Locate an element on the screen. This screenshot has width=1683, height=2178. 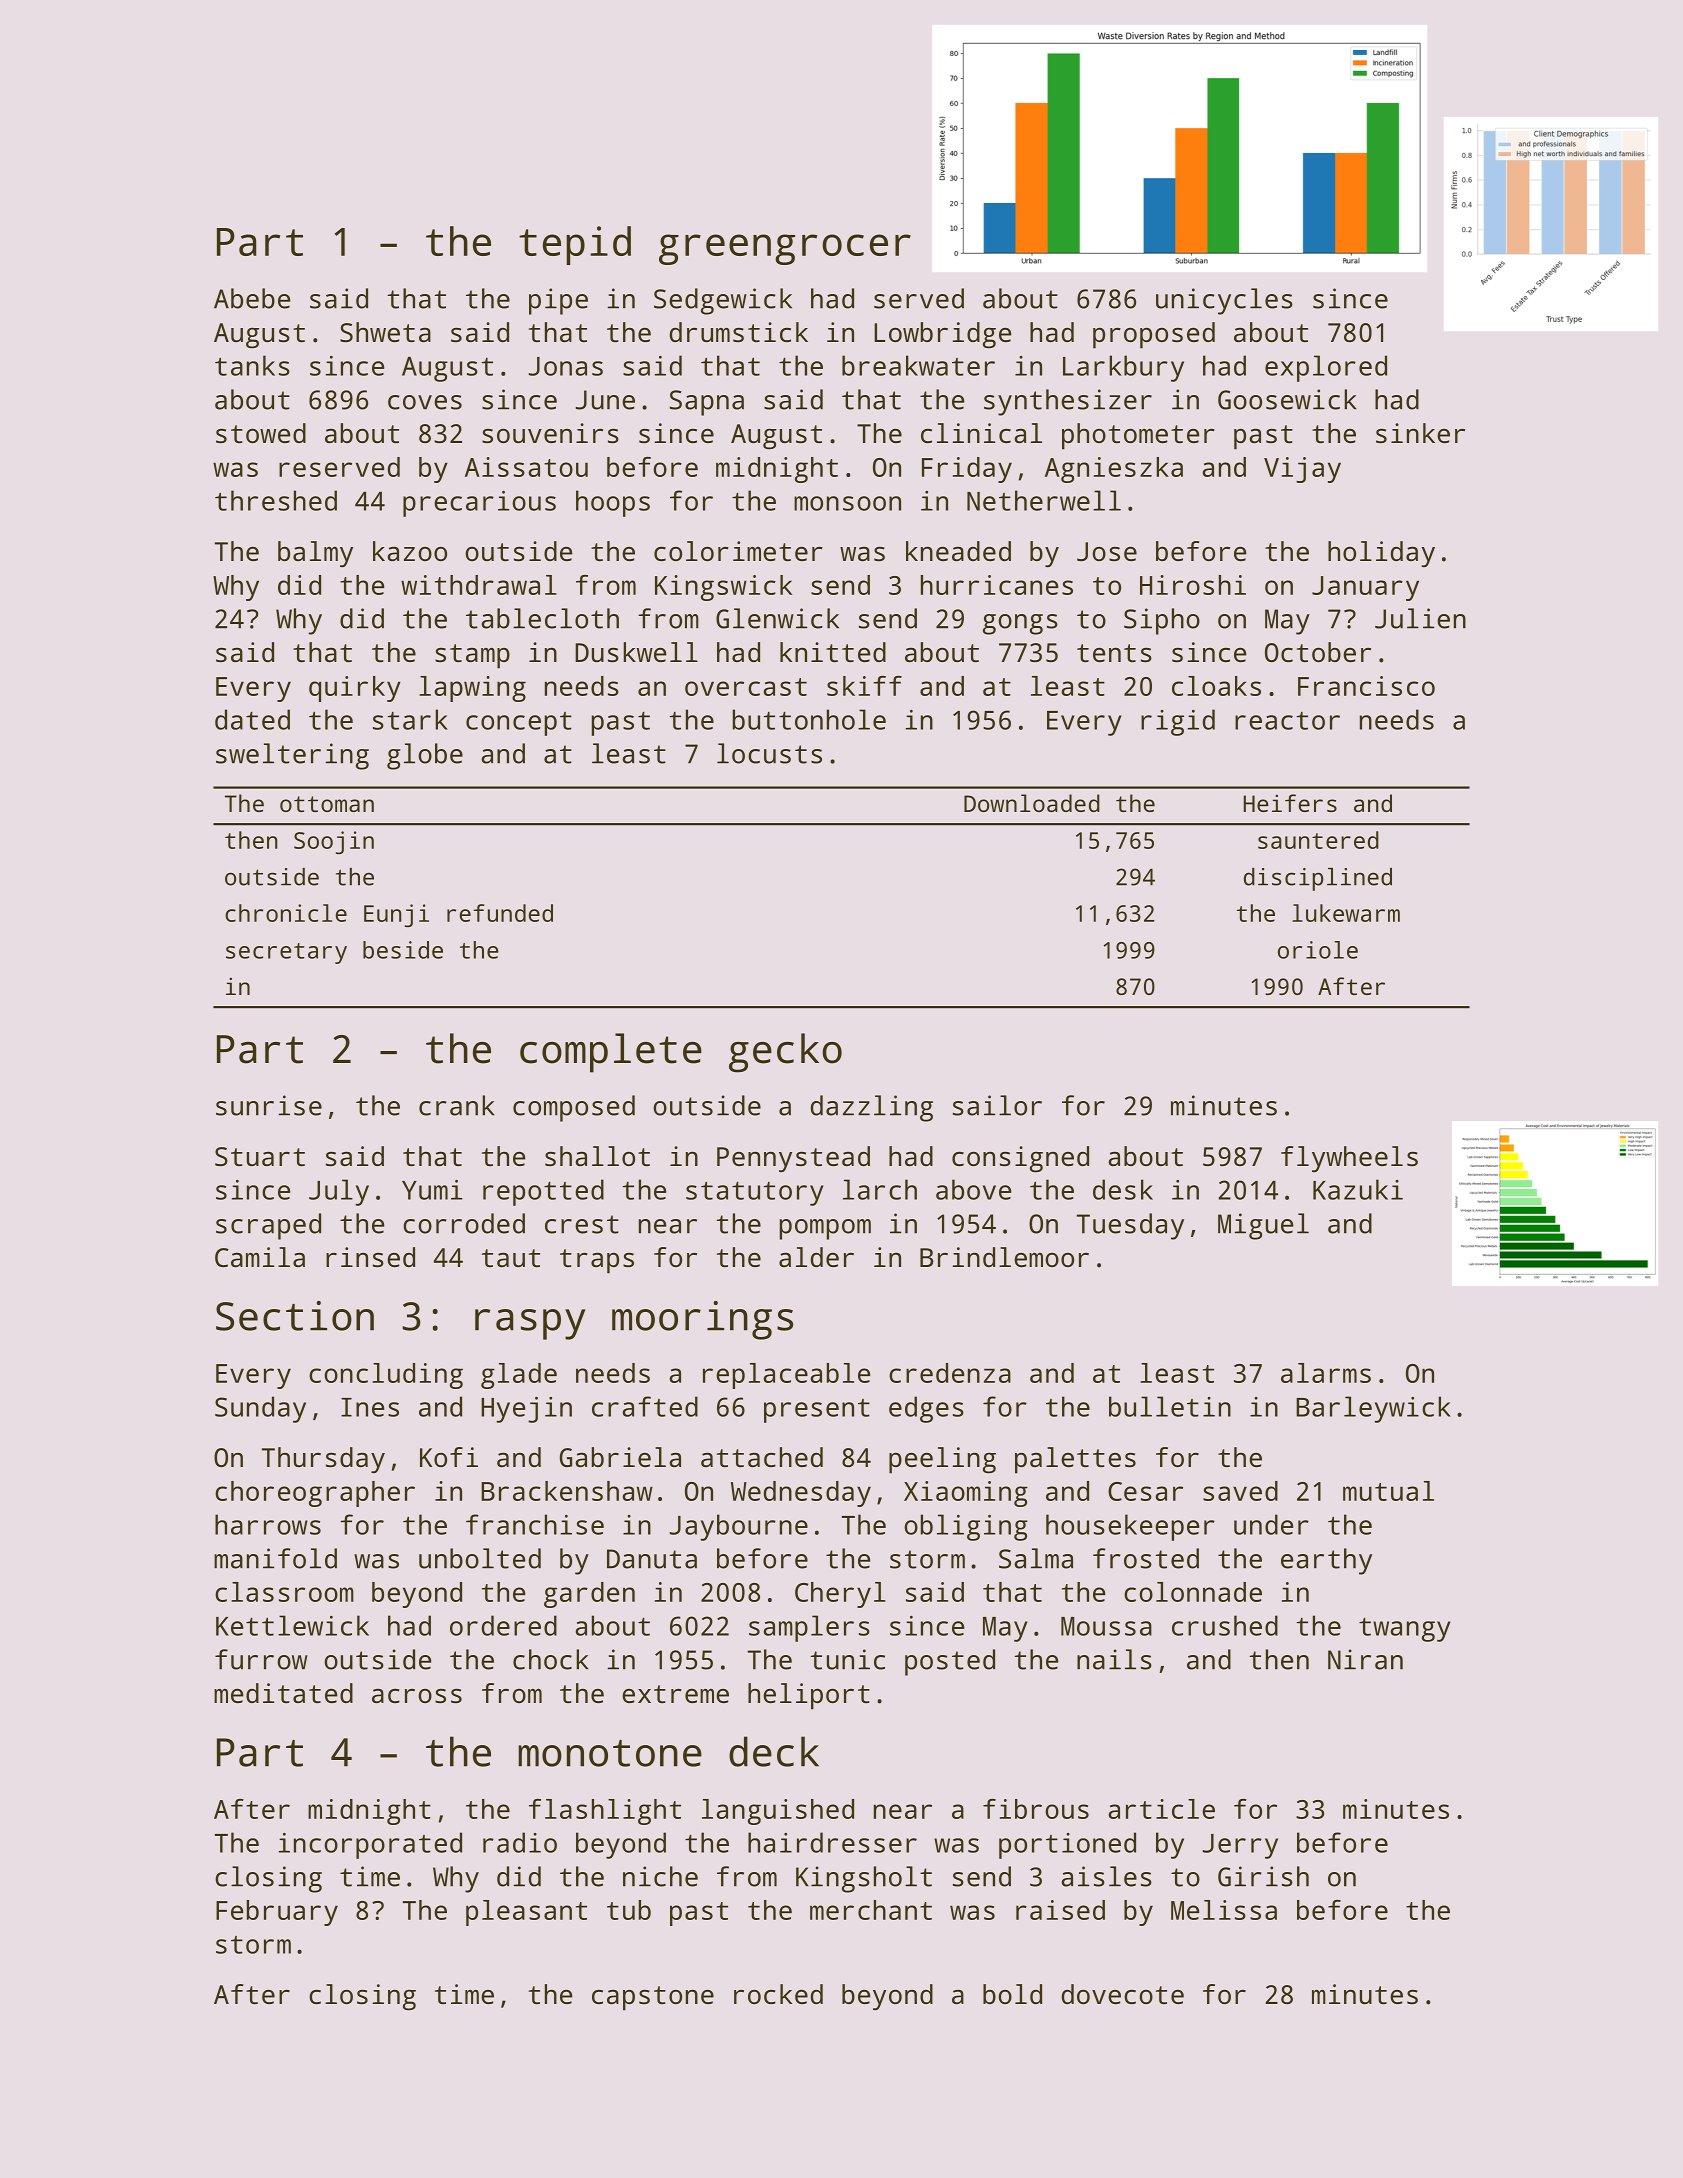
radio is located at coordinates (520, 1842).
